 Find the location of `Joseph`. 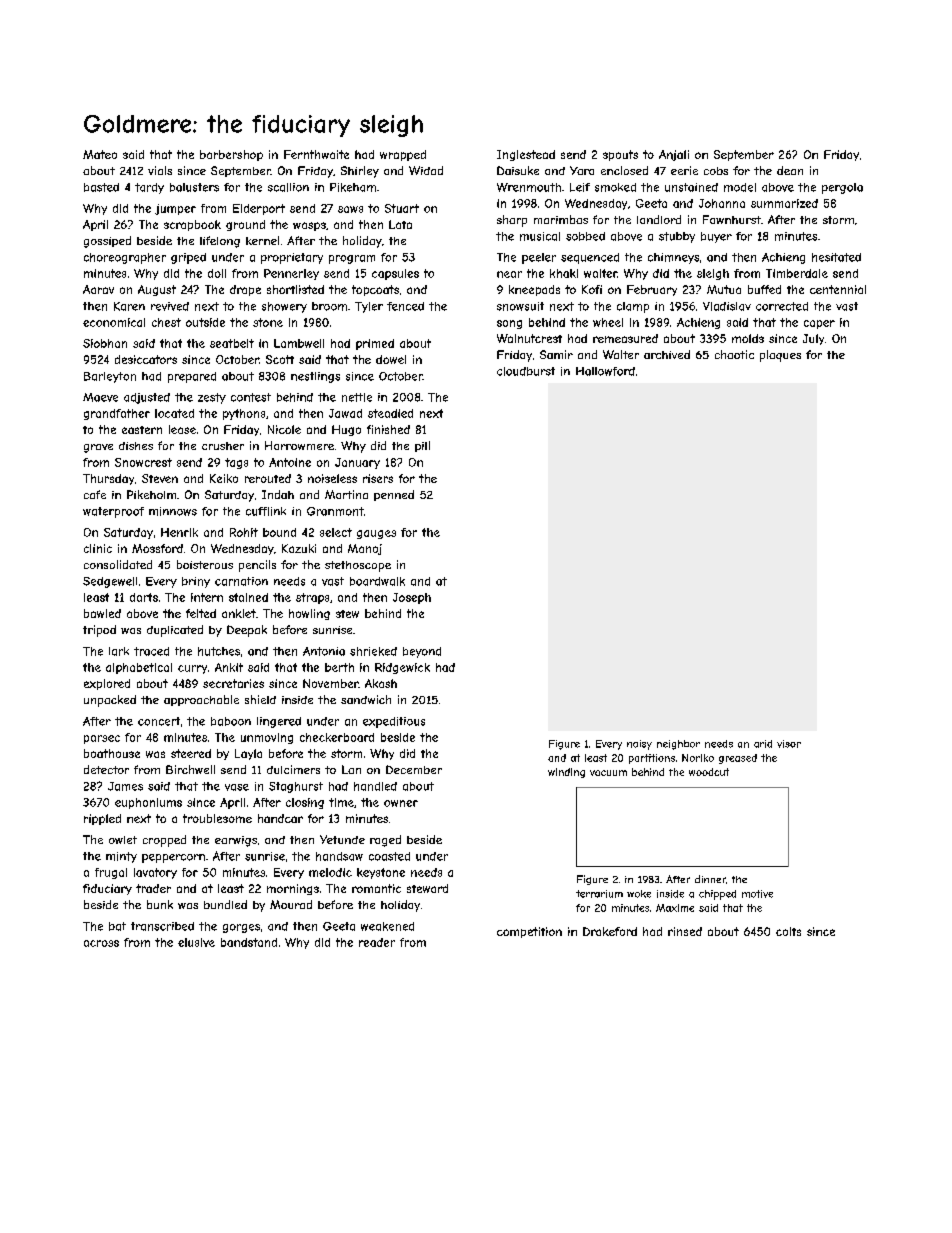

Joseph is located at coordinates (412, 598).
